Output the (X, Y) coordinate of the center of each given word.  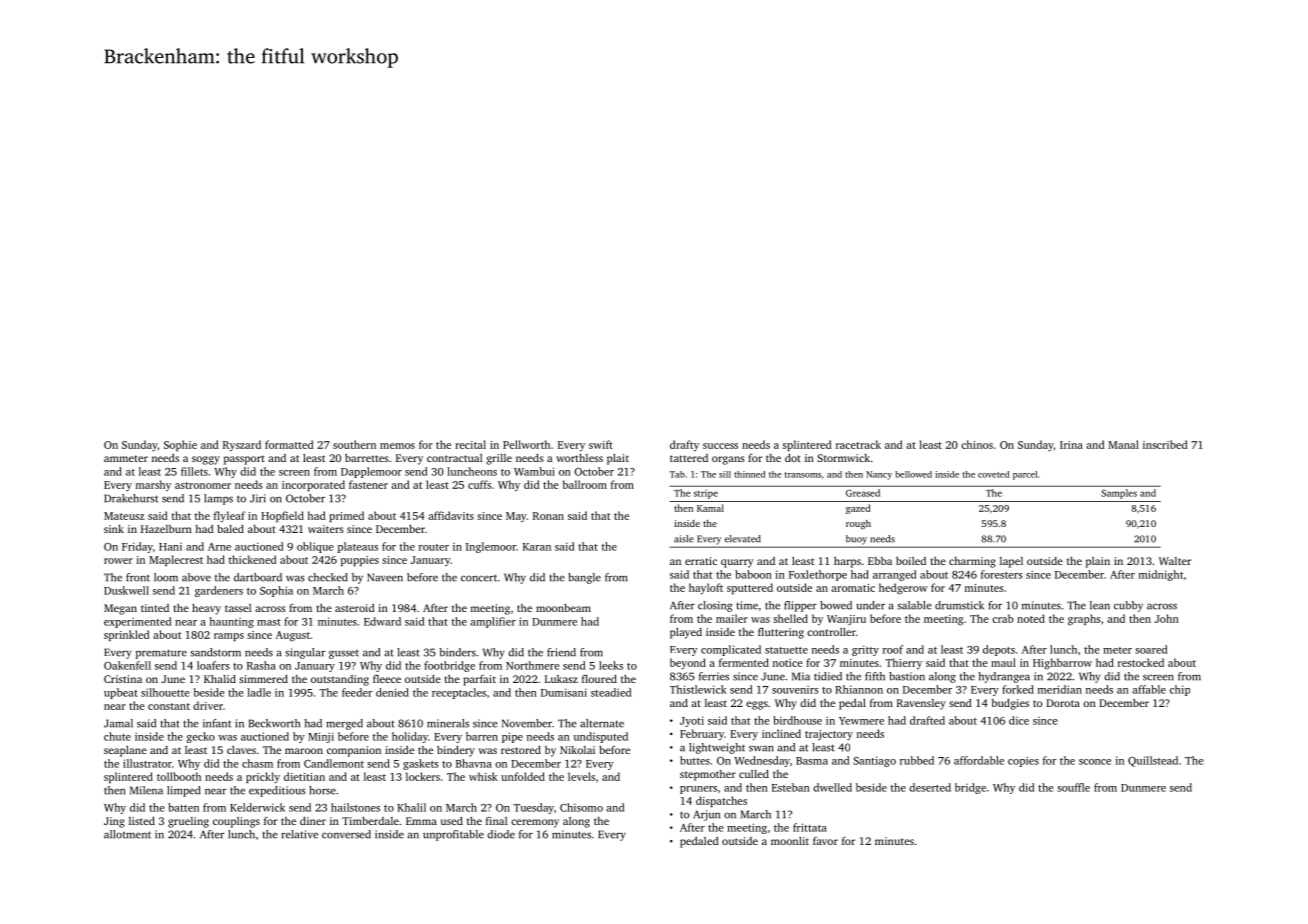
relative (299, 834)
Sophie (180, 445)
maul (1003, 662)
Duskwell (126, 590)
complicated (731, 650)
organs (728, 460)
